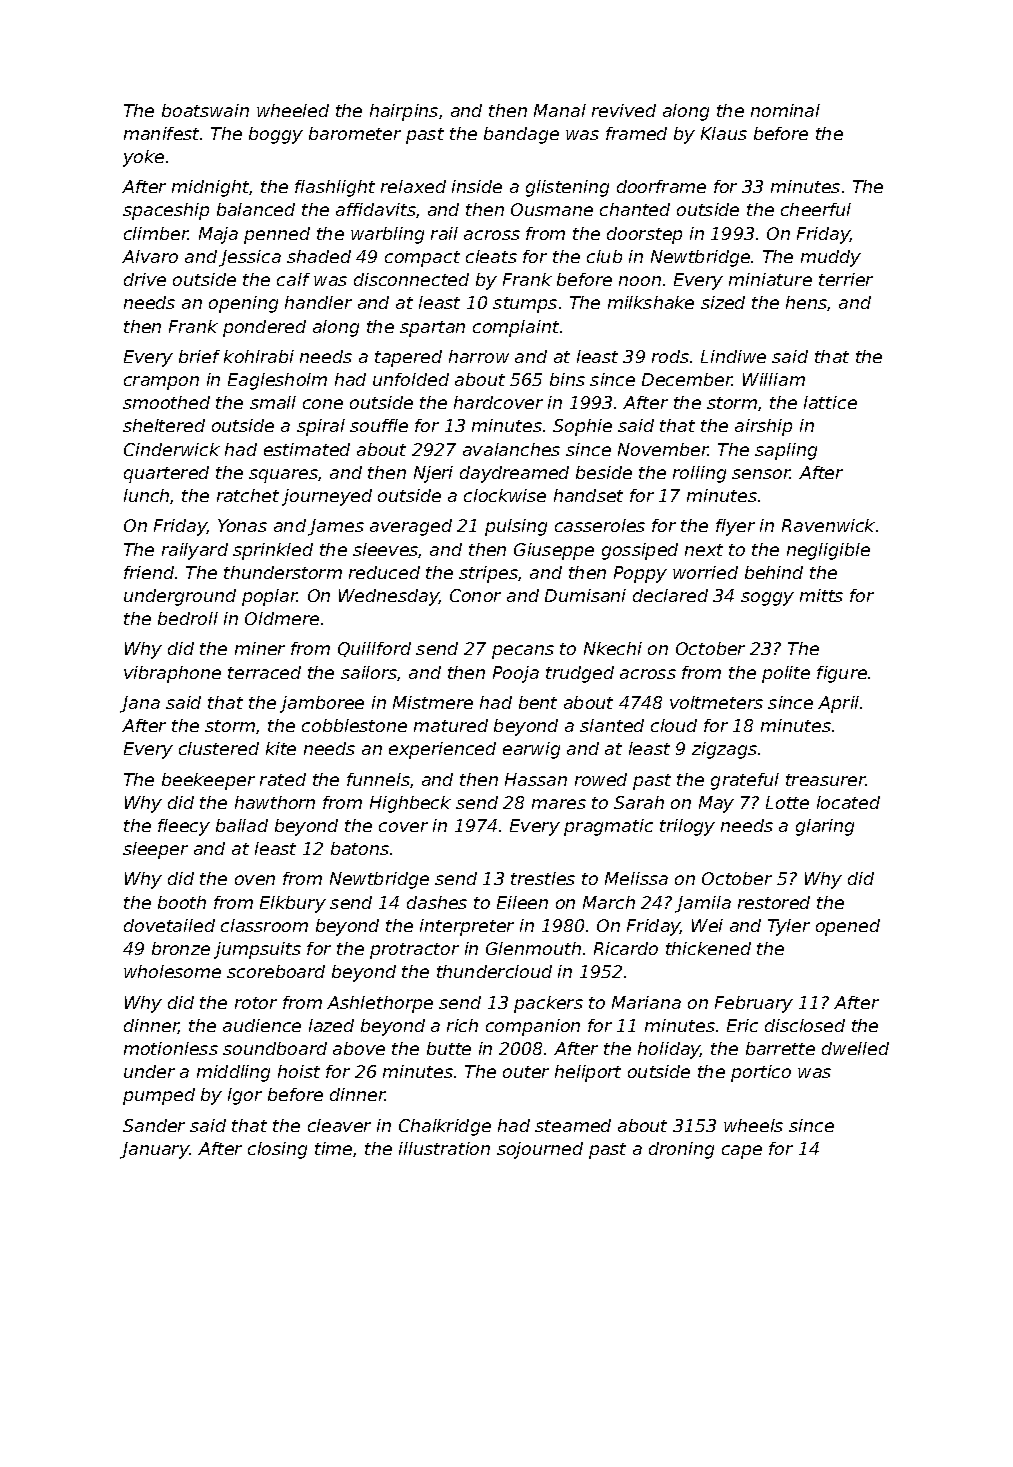 The image size is (1013, 1467). Describe the element at coordinates (248, 495) in the screenshot. I see `ratchet` at that location.
